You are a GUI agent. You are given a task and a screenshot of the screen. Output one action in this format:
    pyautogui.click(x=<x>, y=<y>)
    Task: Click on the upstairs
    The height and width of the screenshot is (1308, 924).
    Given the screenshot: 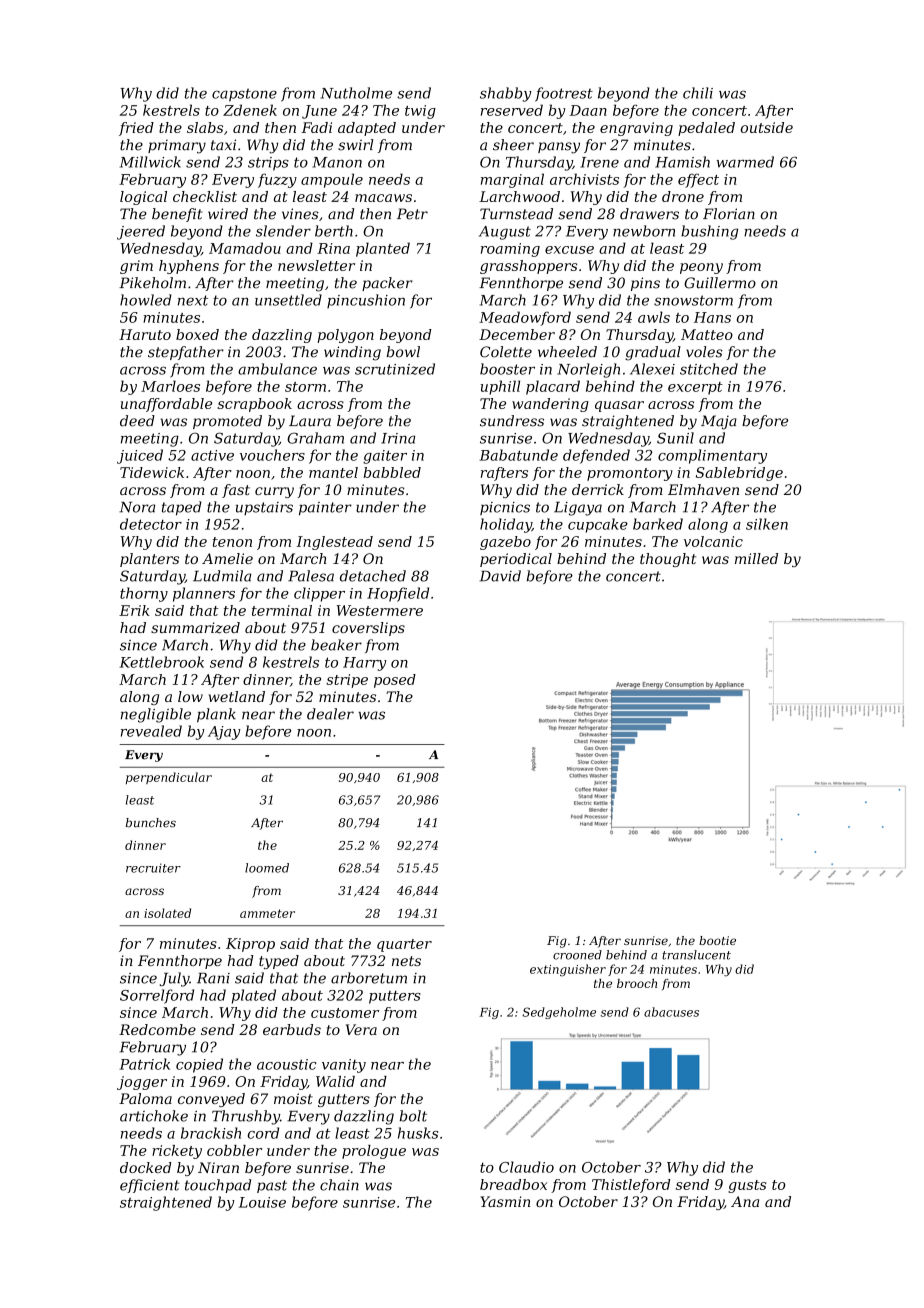 What is the action you would take?
    pyautogui.click(x=264, y=508)
